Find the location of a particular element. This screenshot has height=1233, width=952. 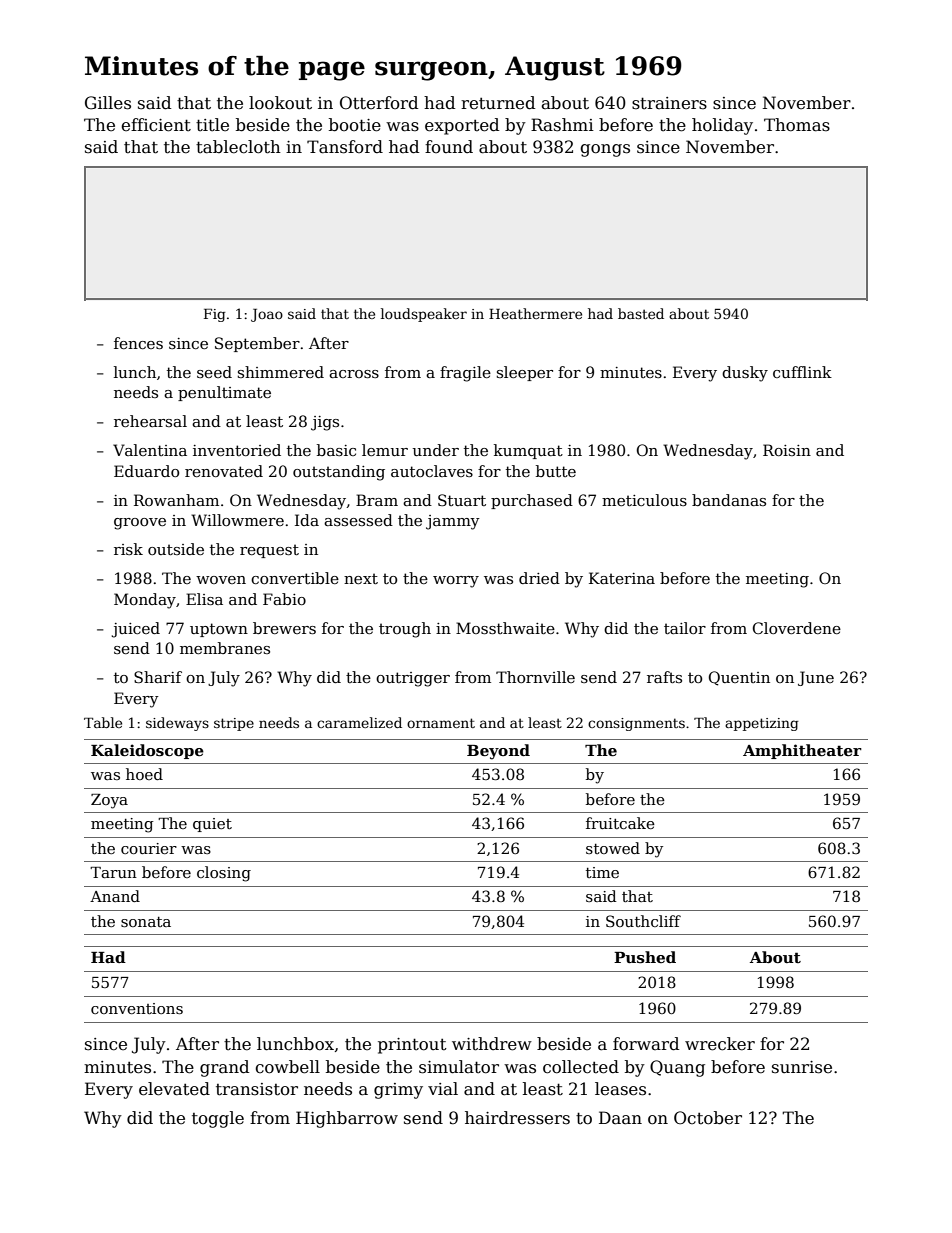

Stuart is located at coordinates (462, 500).
